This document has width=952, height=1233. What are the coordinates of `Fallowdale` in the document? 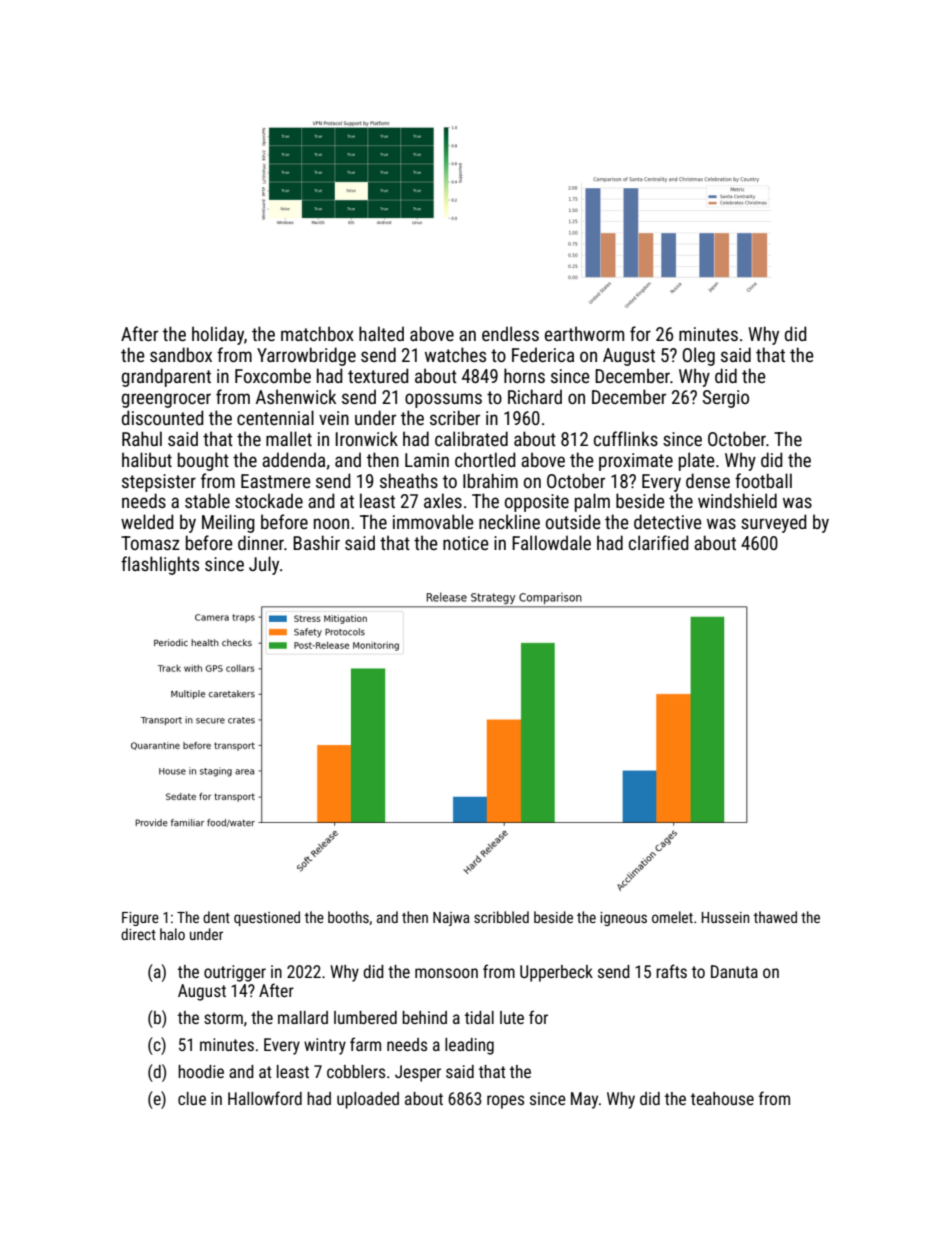 It's located at (551, 542).
